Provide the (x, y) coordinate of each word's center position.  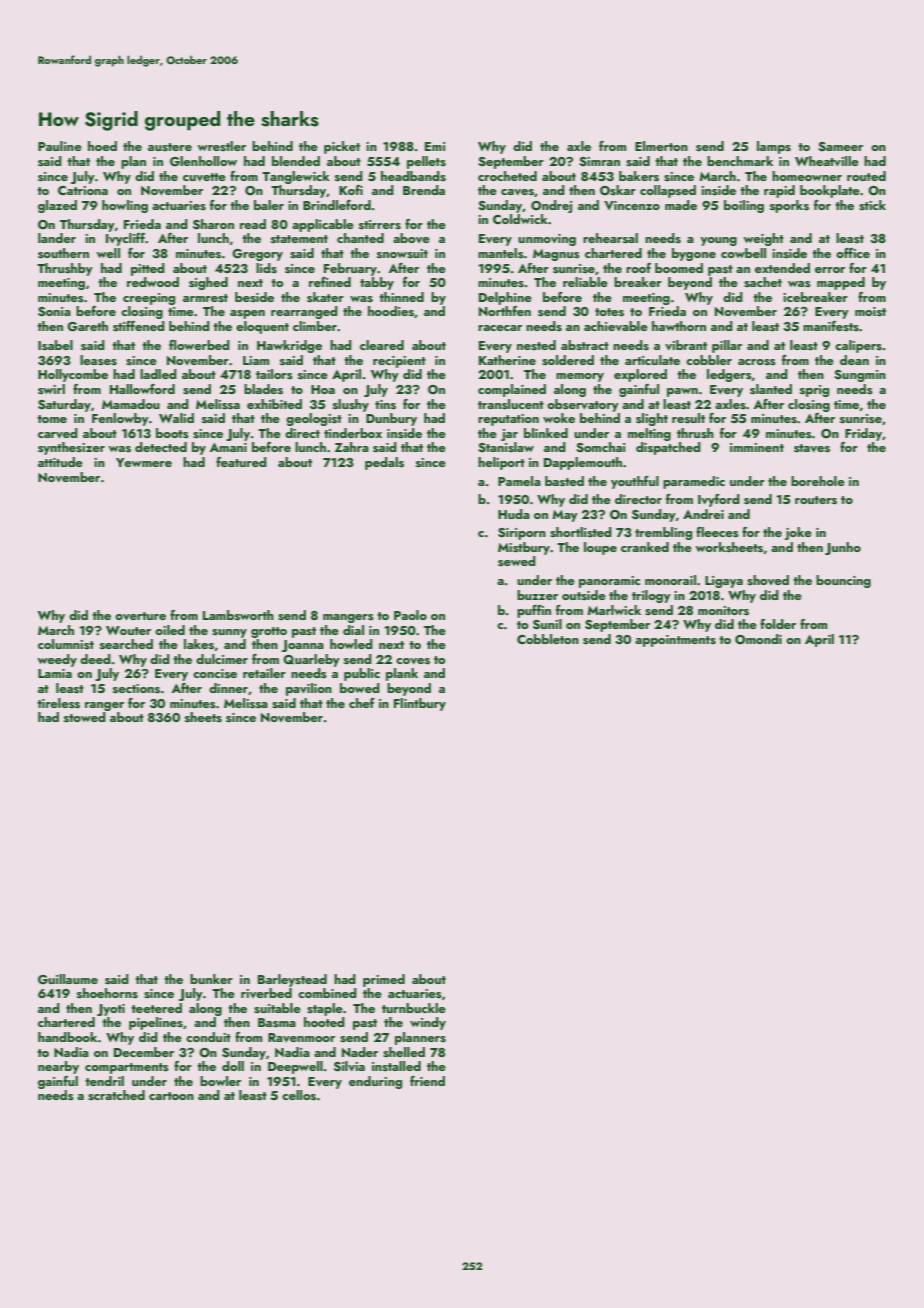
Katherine (507, 360)
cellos (299, 1095)
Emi (435, 146)
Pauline (60, 146)
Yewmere (144, 462)
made (681, 205)
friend (427, 1081)
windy (428, 1023)
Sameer (840, 147)
